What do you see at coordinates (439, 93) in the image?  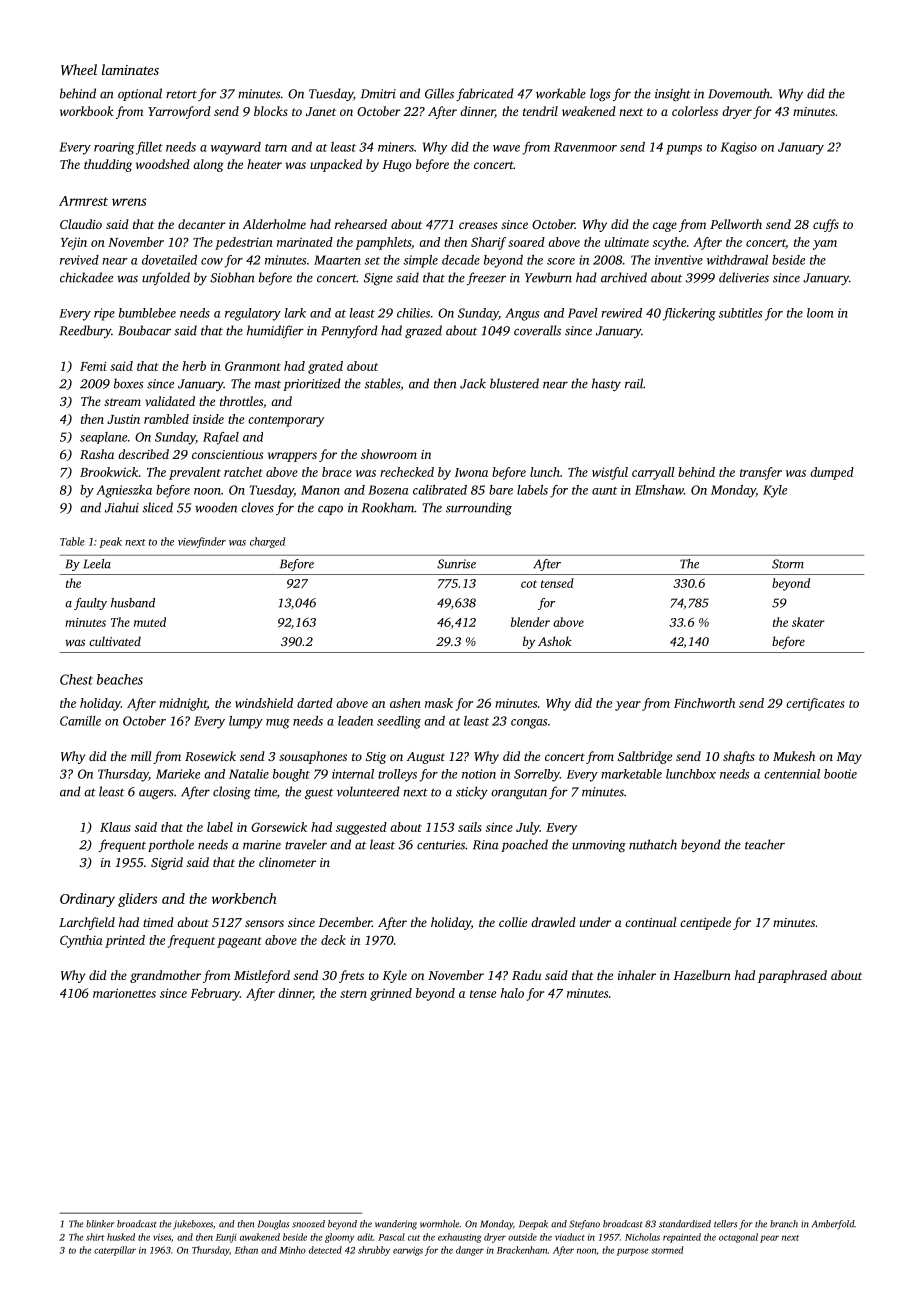 I see `Gilles` at bounding box center [439, 93].
